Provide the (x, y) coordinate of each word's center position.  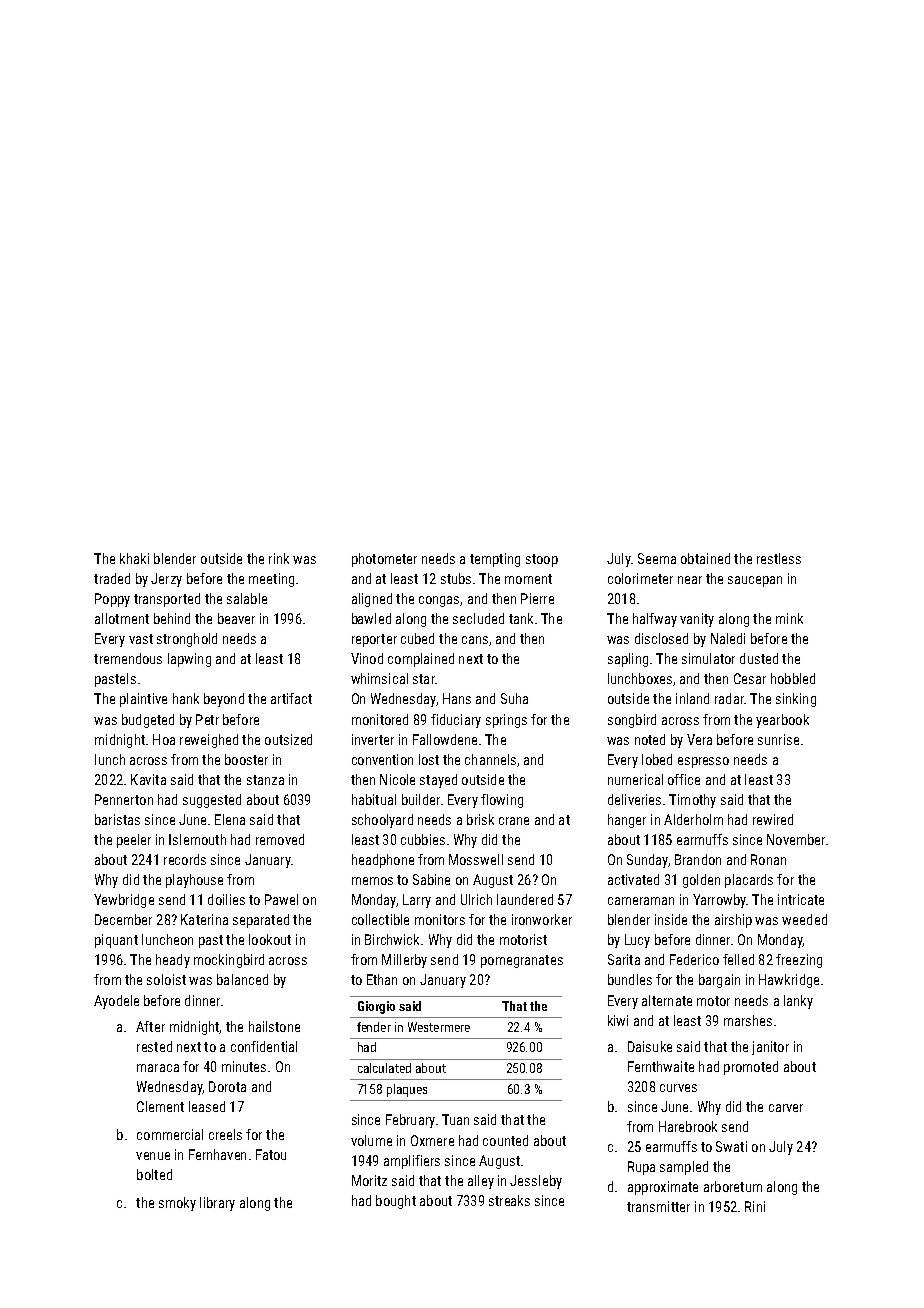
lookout (270, 939)
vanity (697, 620)
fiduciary (456, 721)
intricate (801, 899)
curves (678, 1088)
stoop (542, 560)
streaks (509, 1200)
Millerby (404, 961)
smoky (177, 1204)
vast (141, 639)
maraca (158, 1068)
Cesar (750, 678)
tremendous (128, 658)
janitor (770, 1048)
